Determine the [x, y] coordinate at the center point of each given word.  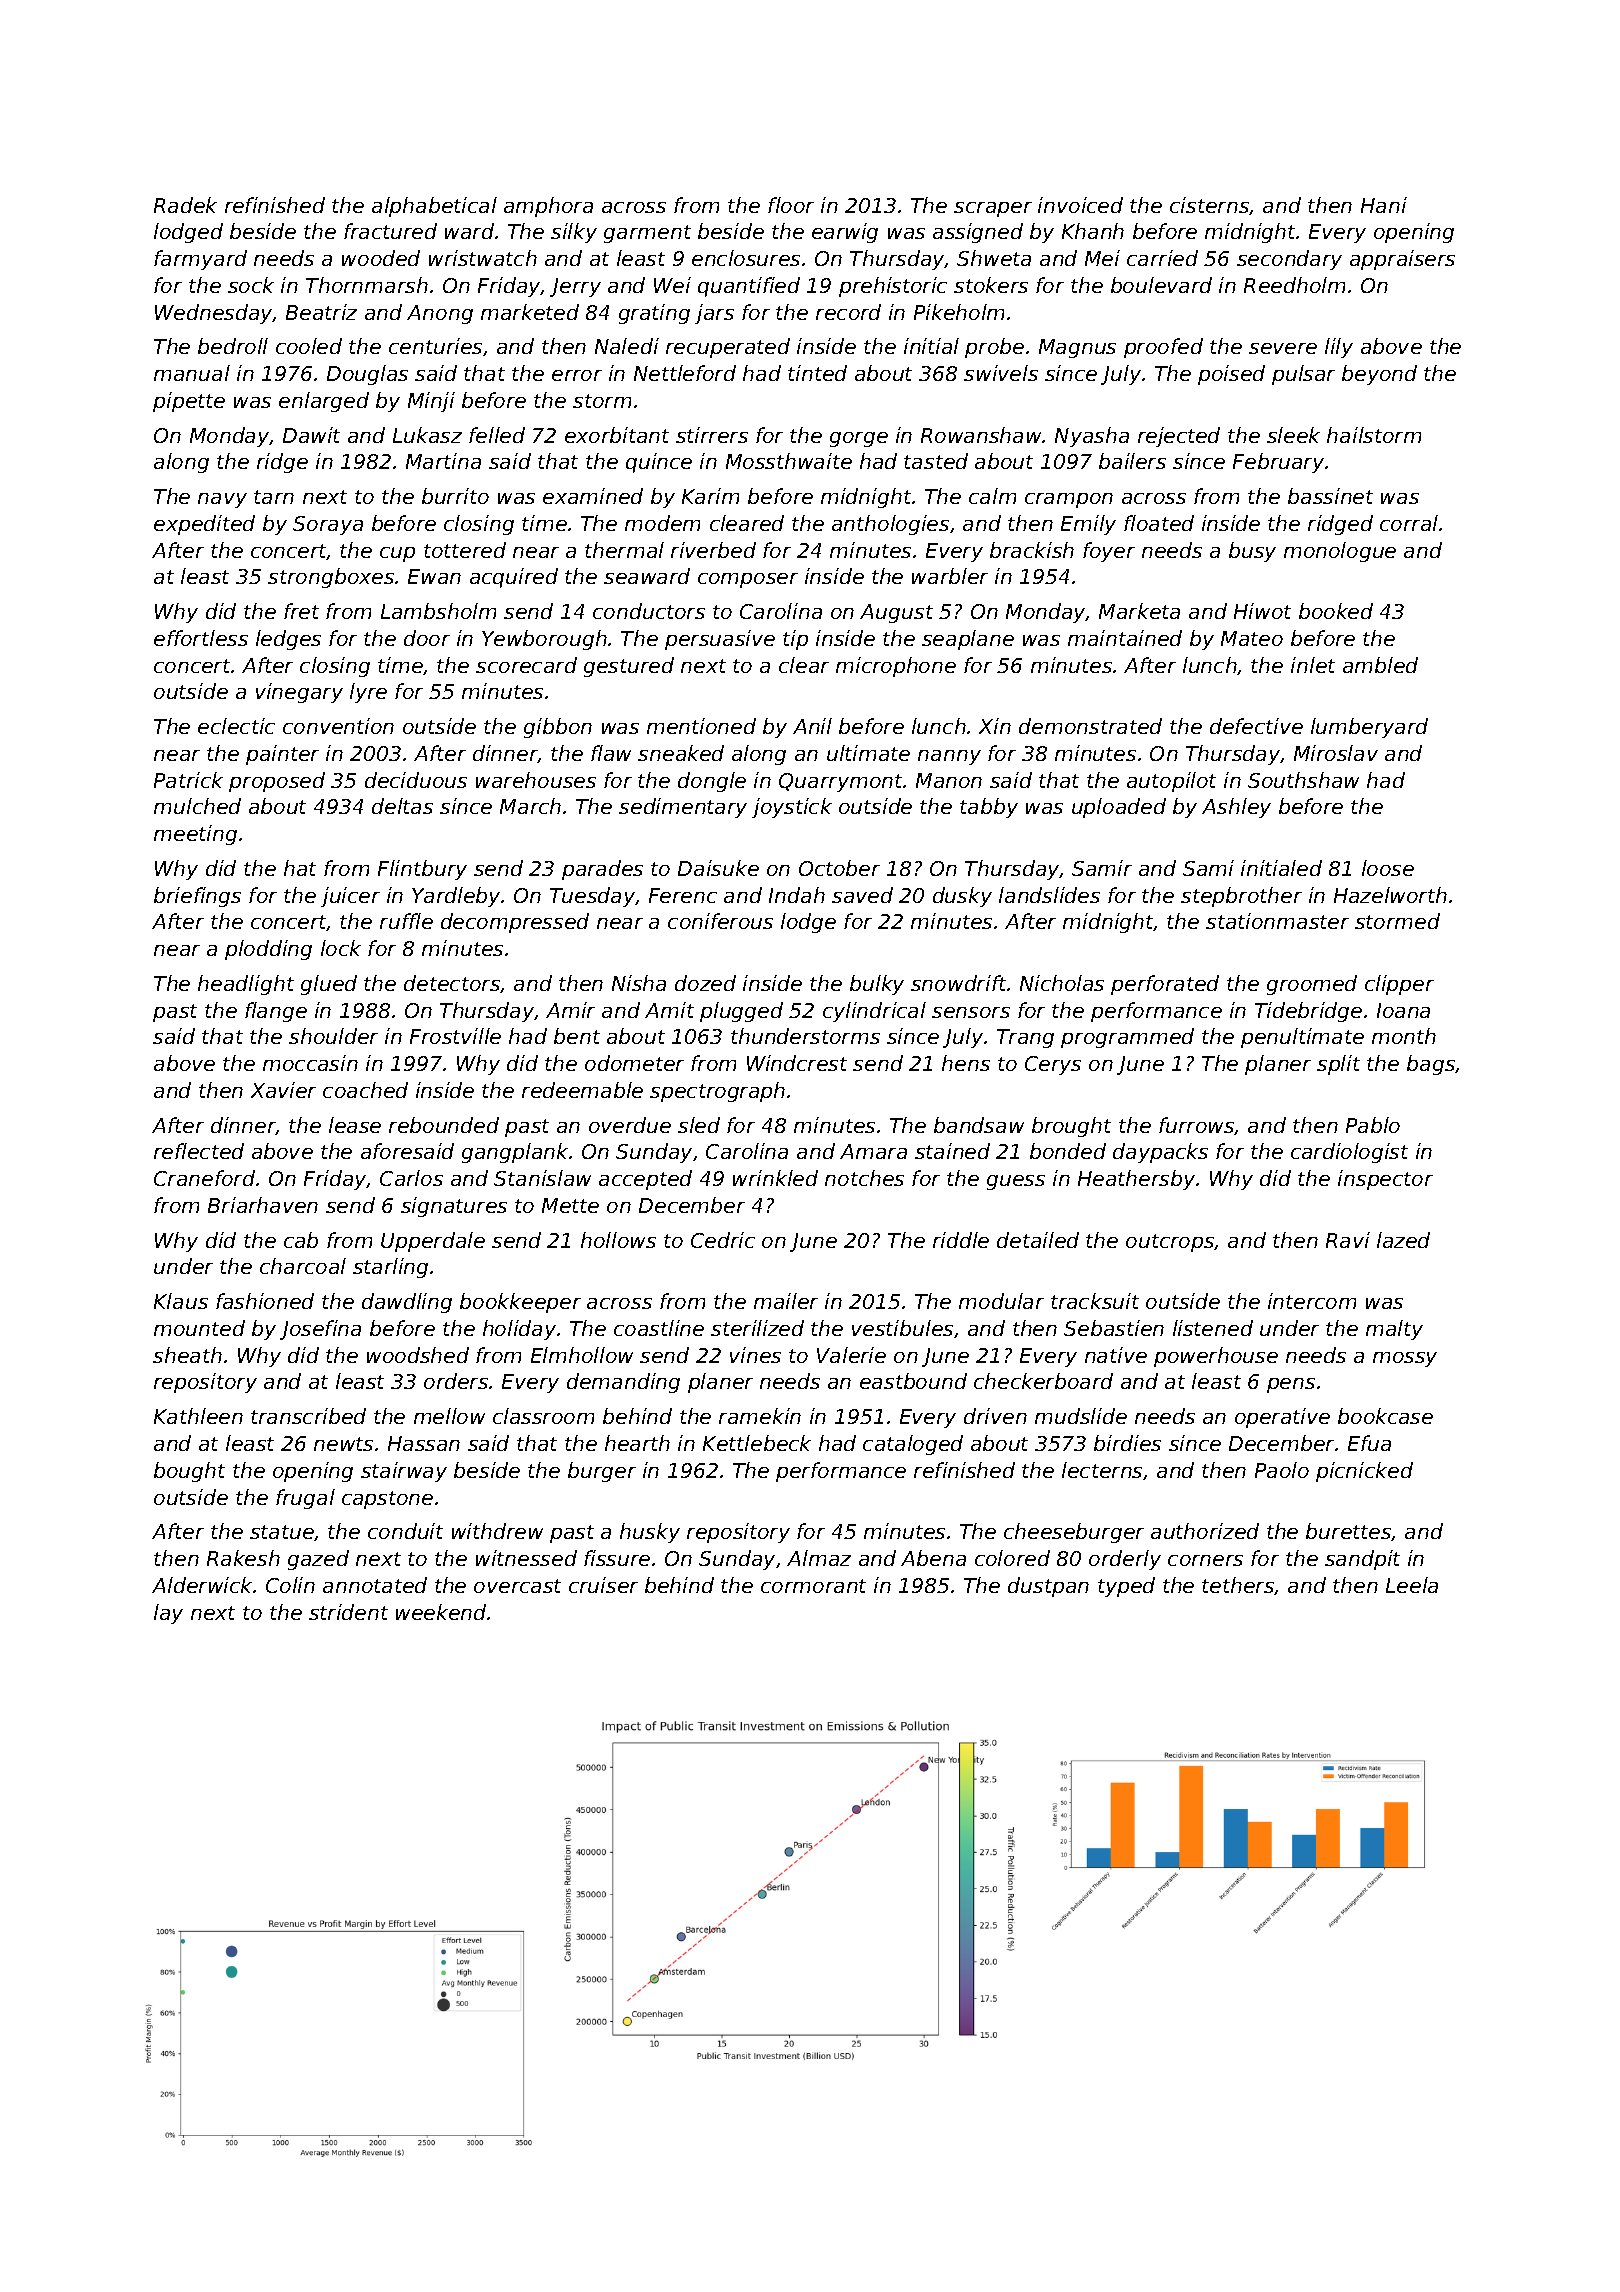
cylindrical [874, 1012]
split [1338, 1065]
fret [301, 611]
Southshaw [1303, 780]
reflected [199, 1151]
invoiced [1080, 205]
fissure [617, 1558]
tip [795, 640]
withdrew [497, 1531]
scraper [993, 209]
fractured [390, 231]
